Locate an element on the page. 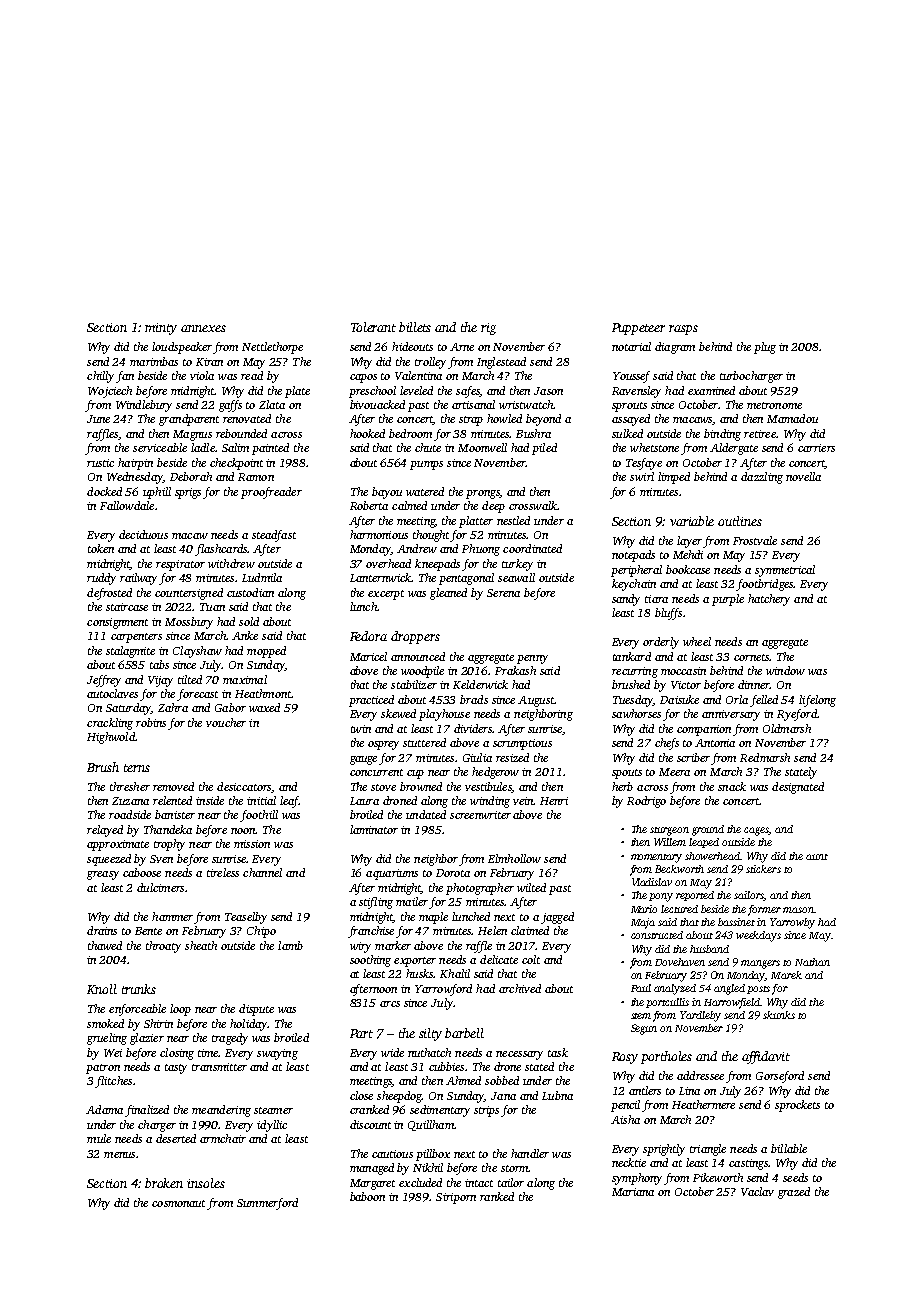 The image size is (924, 1308). Vaclav is located at coordinates (757, 1191).
